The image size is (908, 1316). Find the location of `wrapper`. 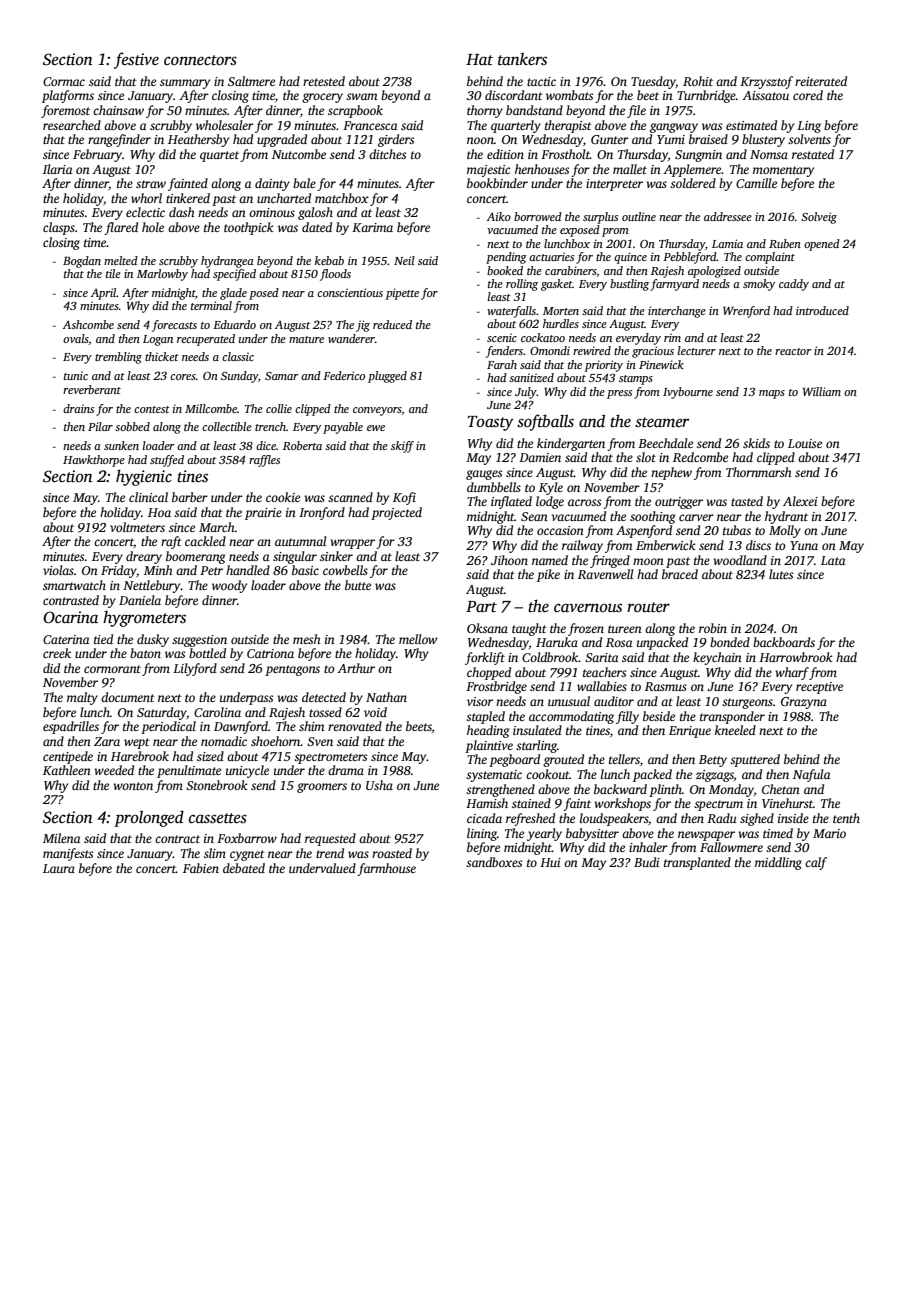

wrapper is located at coordinates (352, 544).
